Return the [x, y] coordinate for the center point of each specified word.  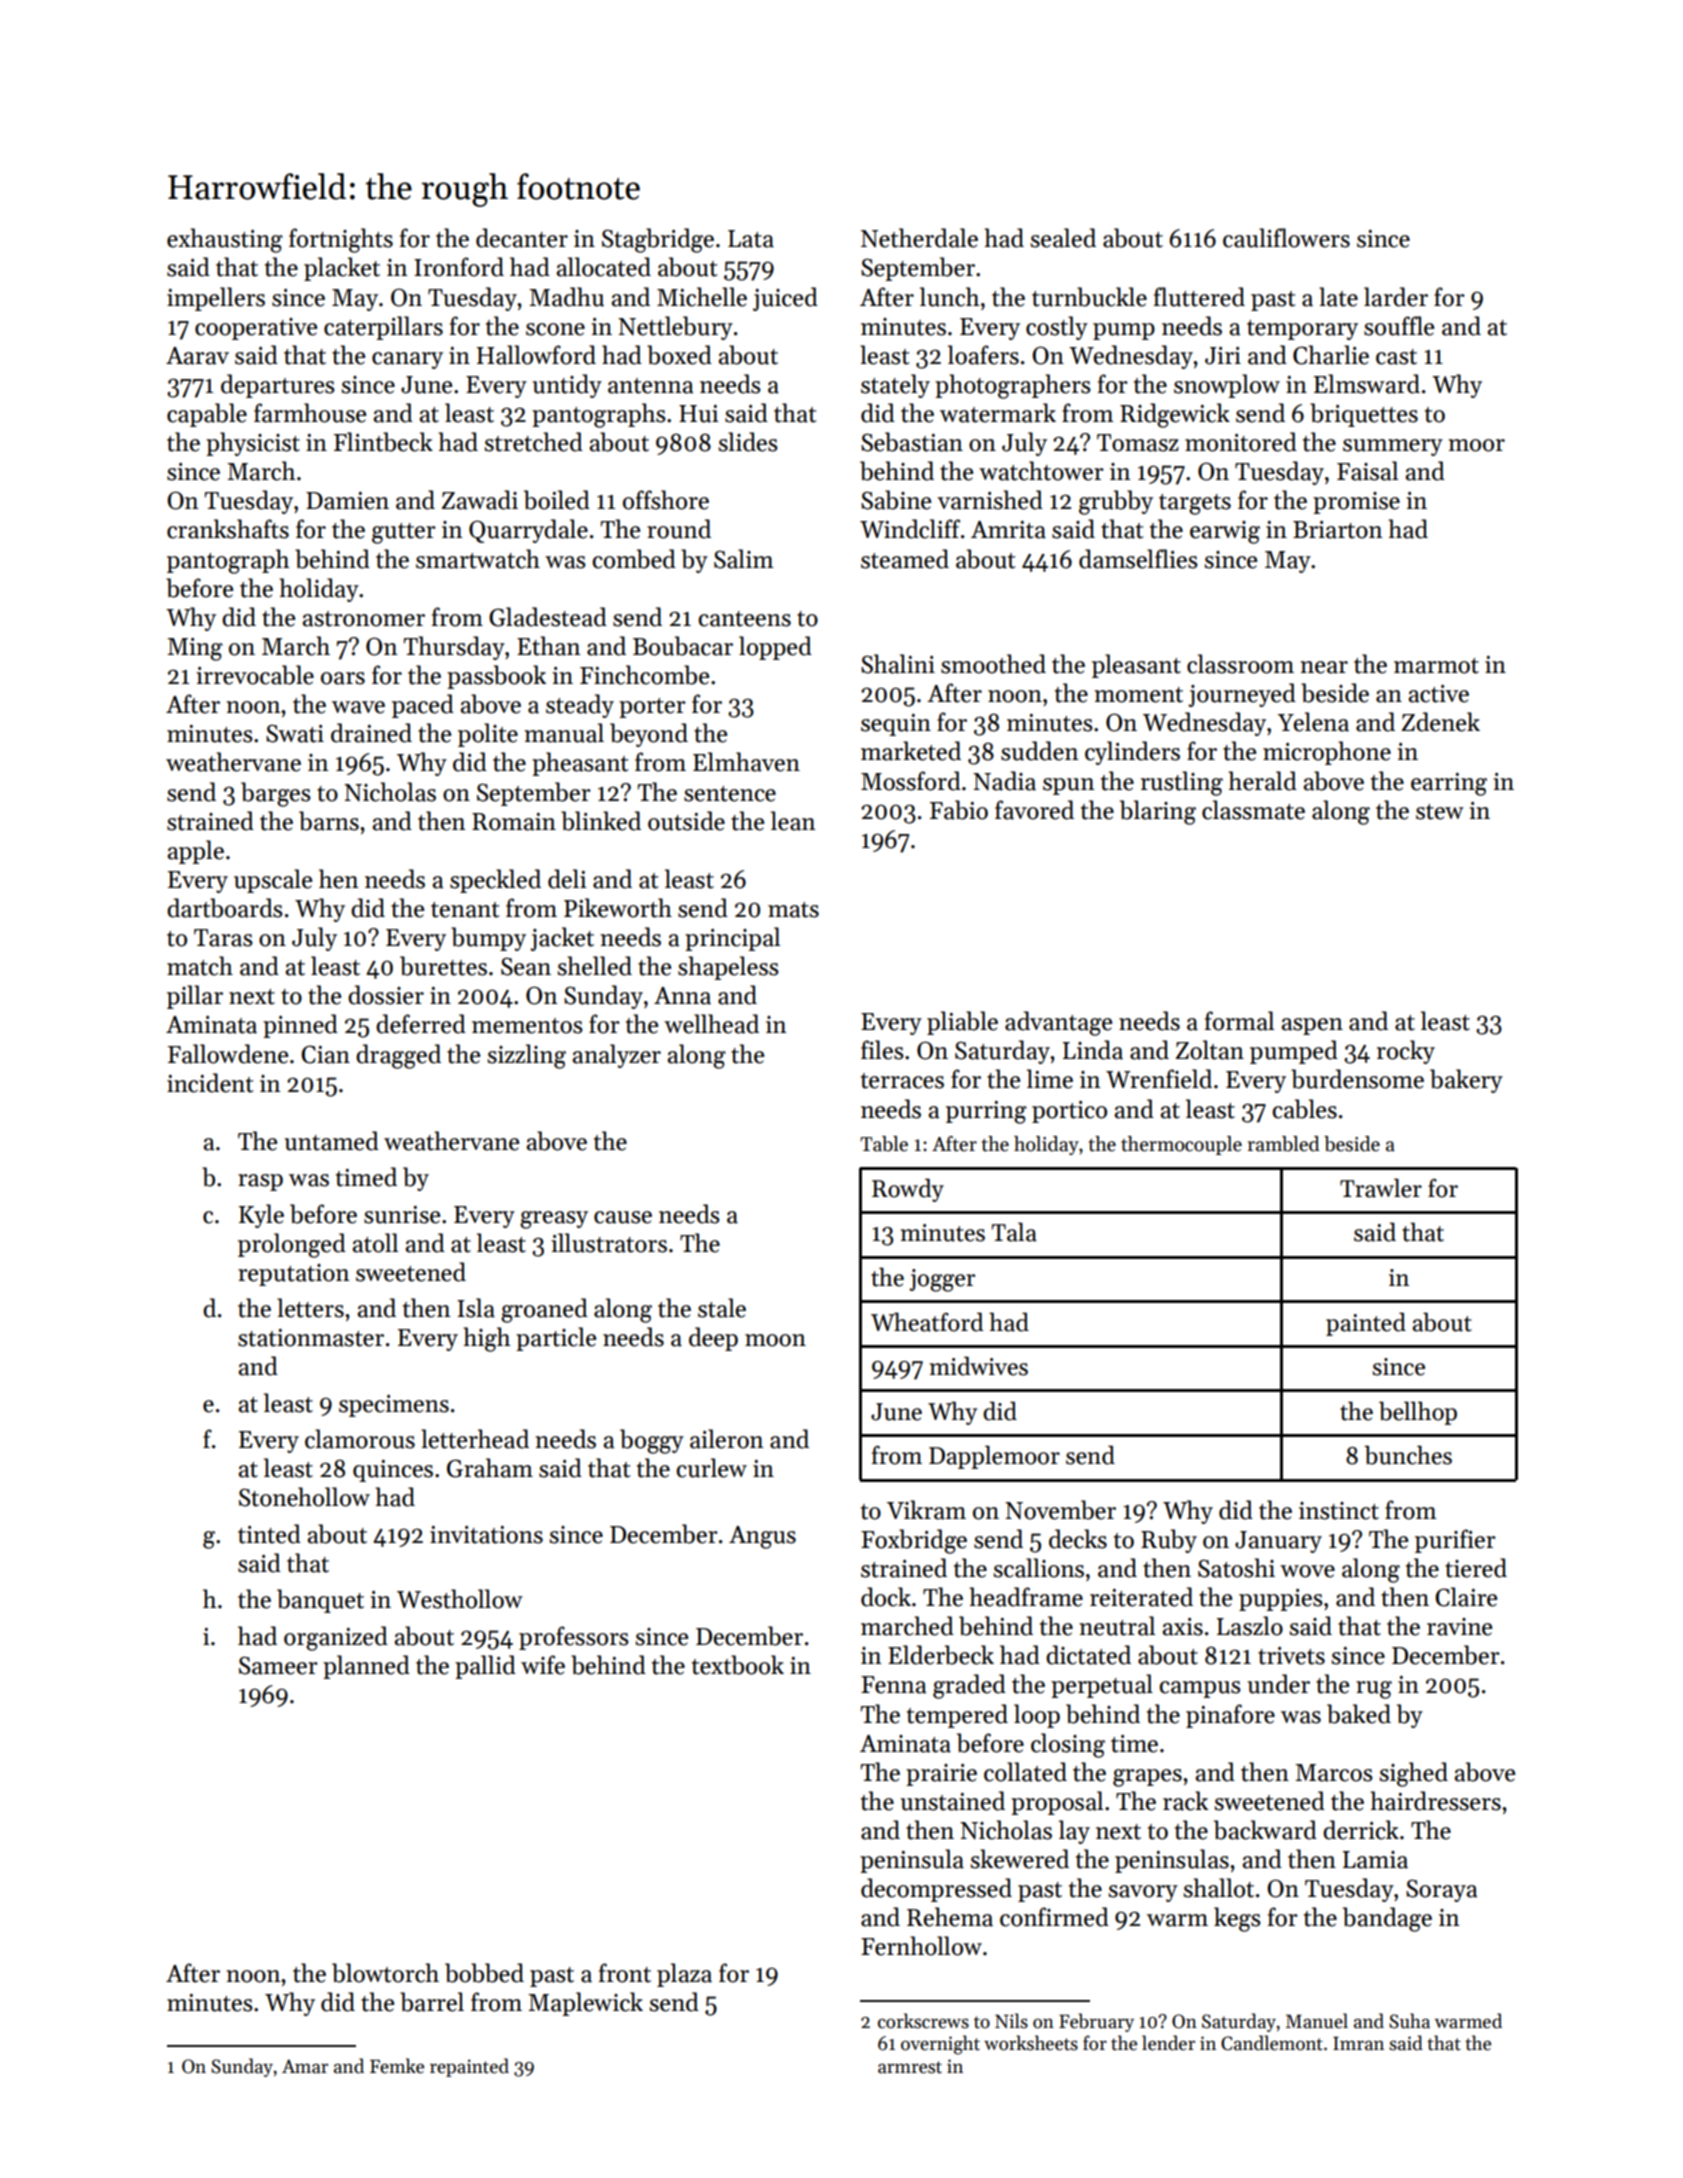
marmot [1436, 666]
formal [1239, 1021]
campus [1200, 1689]
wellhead [711, 1024]
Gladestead [548, 617]
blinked [601, 821]
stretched [533, 442]
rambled [1283, 1144]
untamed [331, 1141]
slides [748, 442]
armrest [910, 2067]
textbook [738, 1665]
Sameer [278, 1665]
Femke [397, 2066]
